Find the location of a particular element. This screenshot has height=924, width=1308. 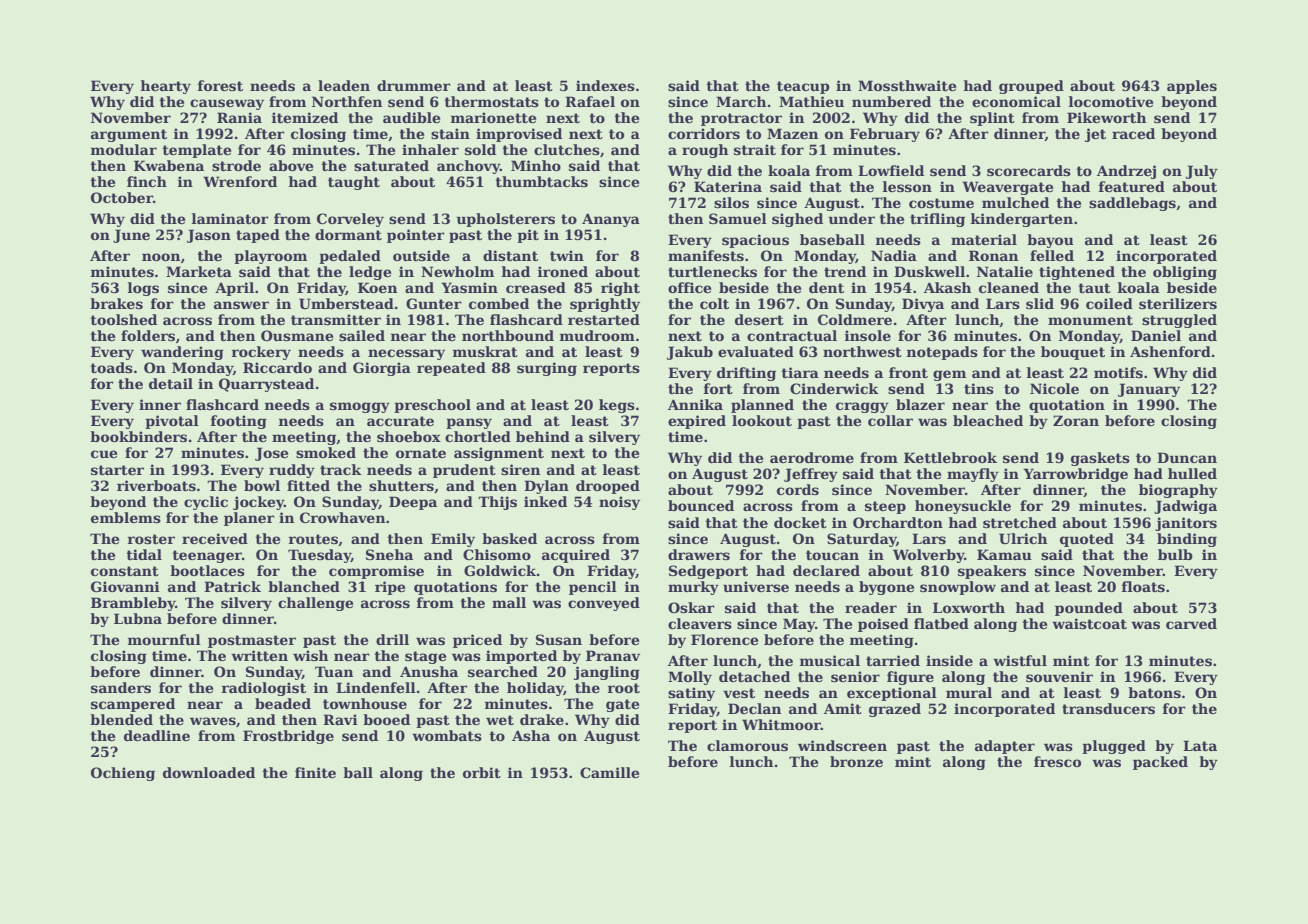

April is located at coordinates (234, 289).
